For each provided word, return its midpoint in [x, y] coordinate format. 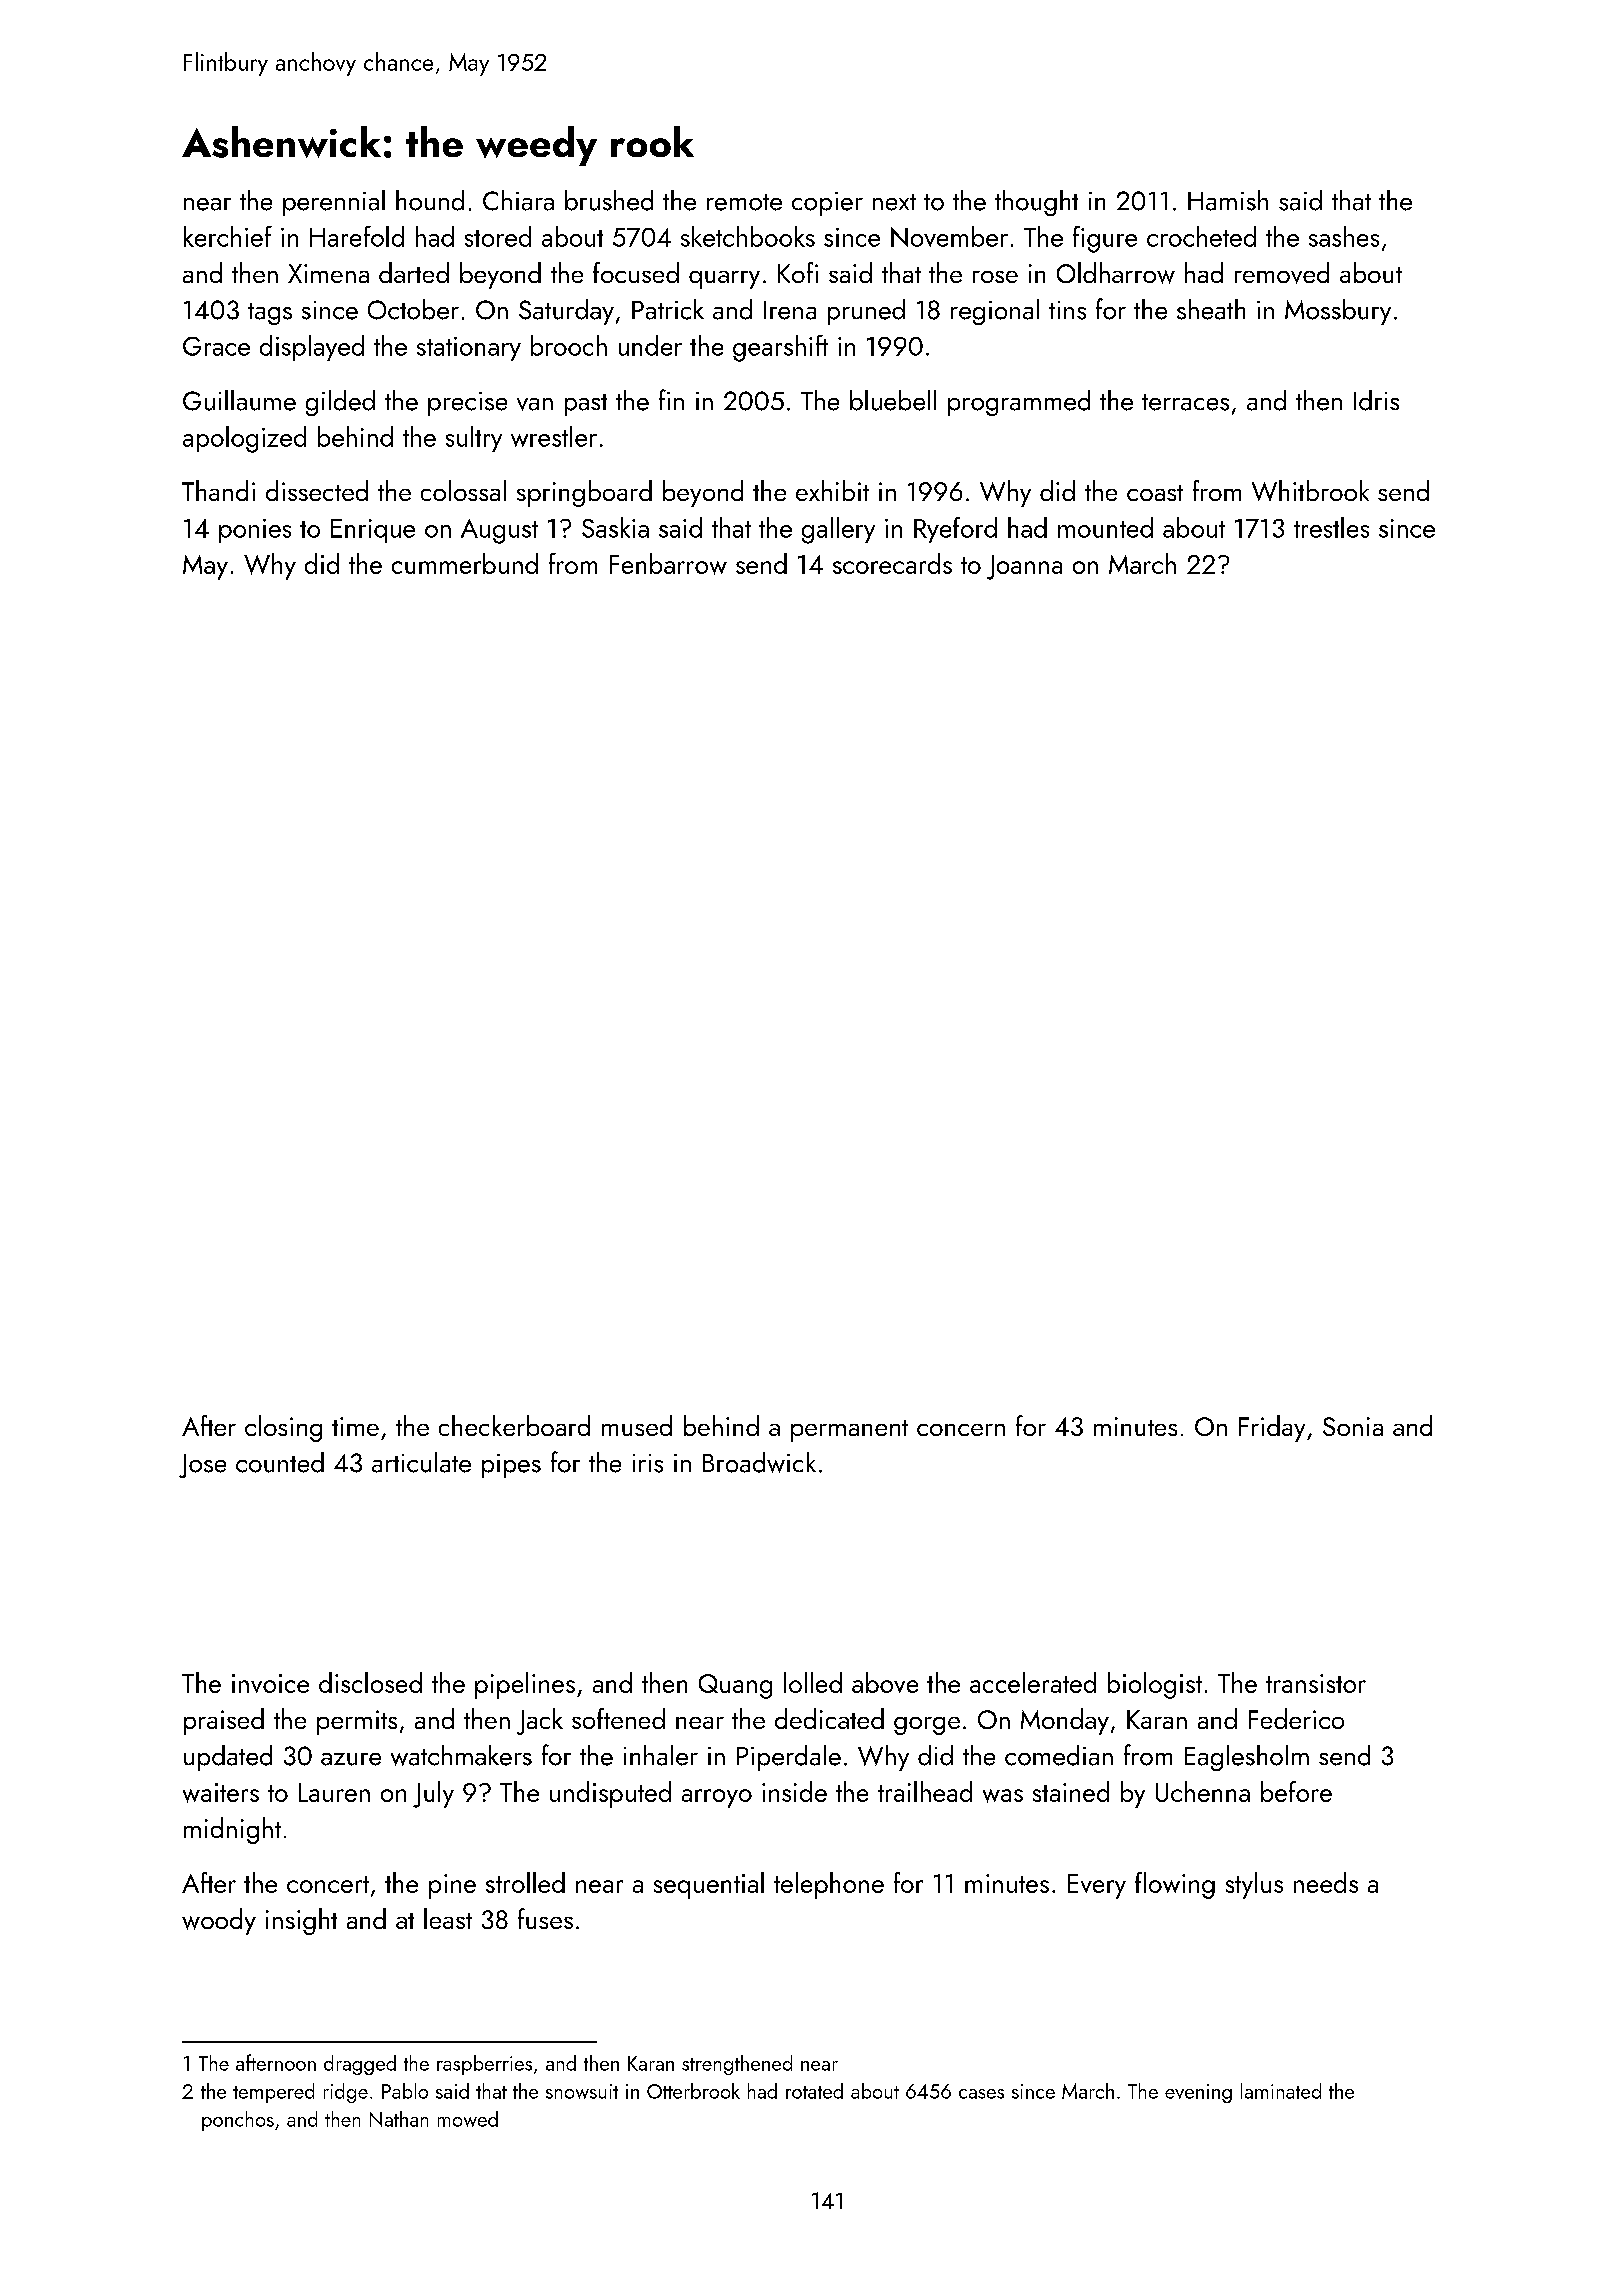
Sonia [1353, 1426]
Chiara [518, 200]
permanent [849, 1431]
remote [744, 202]
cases [981, 2094]
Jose [202, 1466]
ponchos [238, 2121]
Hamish [1228, 200]
